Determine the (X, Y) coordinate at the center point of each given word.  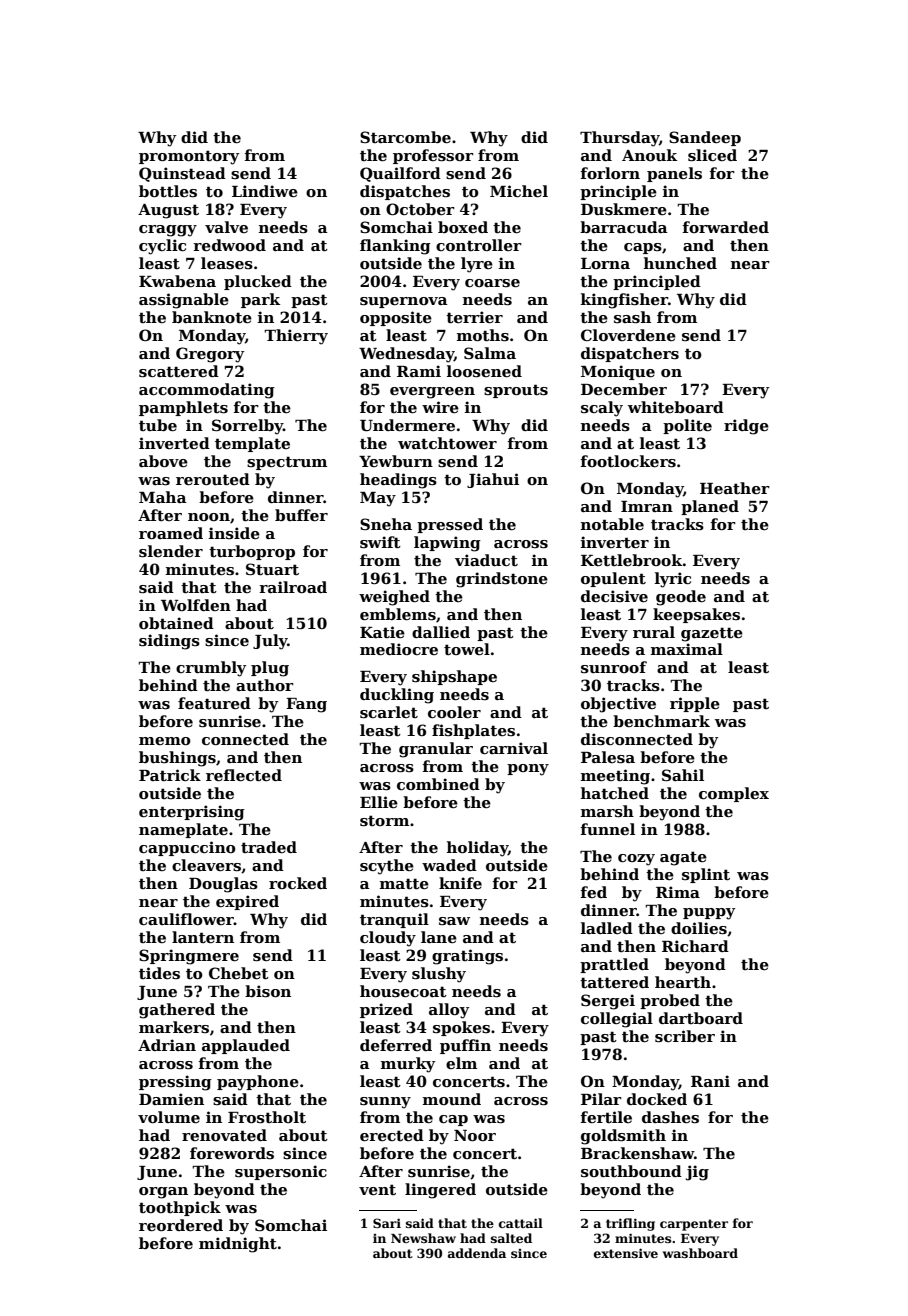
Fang (306, 705)
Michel (519, 191)
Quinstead (182, 174)
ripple (695, 704)
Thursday (619, 139)
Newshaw (423, 1238)
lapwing (447, 544)
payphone (258, 1083)
